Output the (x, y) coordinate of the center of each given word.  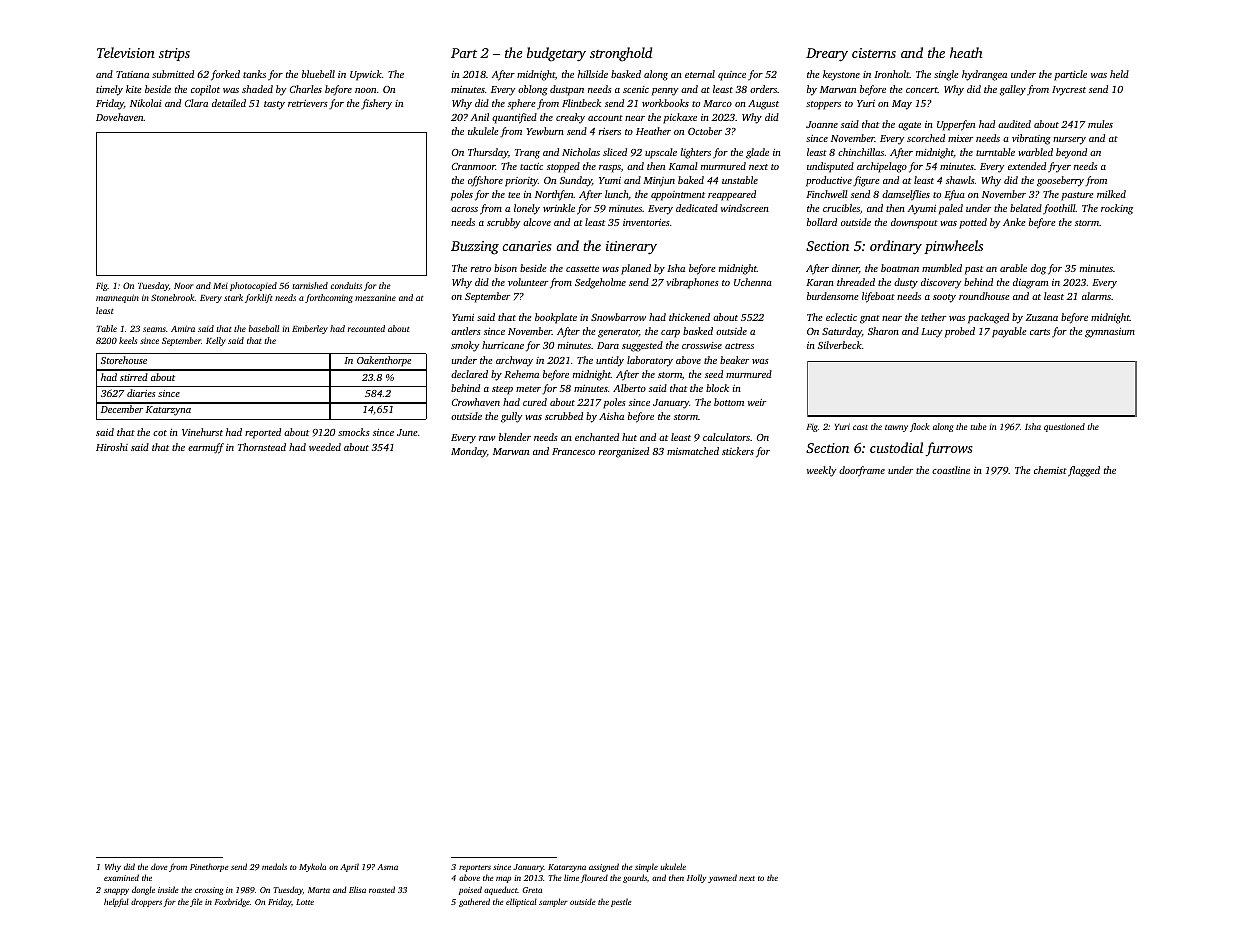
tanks (254, 74)
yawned (722, 878)
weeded (325, 447)
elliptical (521, 902)
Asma (387, 867)
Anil (479, 117)
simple (646, 867)
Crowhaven (476, 402)
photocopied (253, 286)
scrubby (503, 223)
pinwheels (953, 247)
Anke (1014, 222)
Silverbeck (840, 345)
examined (121, 877)
